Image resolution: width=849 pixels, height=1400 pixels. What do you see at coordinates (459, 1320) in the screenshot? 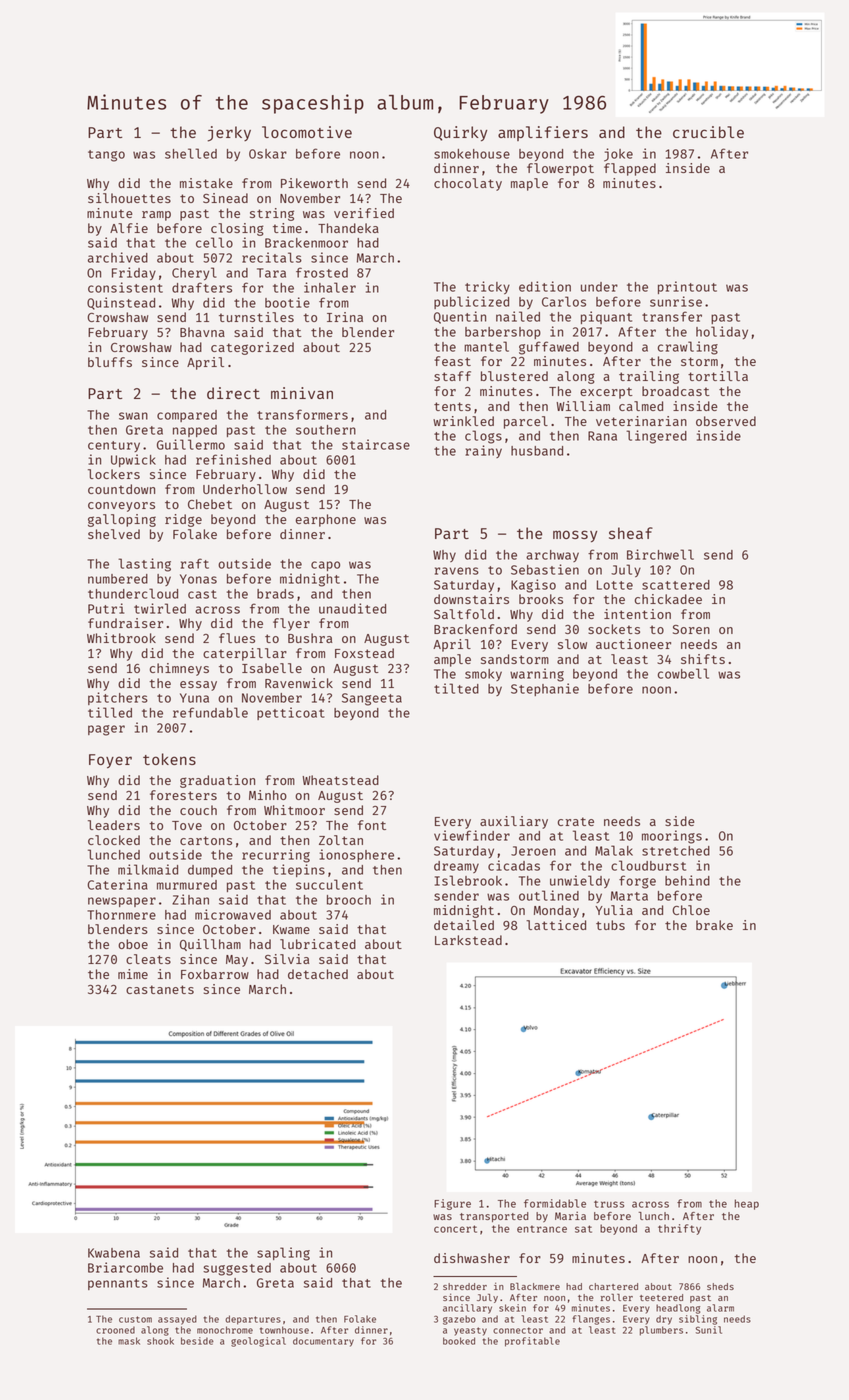
I see `gazebo` at bounding box center [459, 1320].
